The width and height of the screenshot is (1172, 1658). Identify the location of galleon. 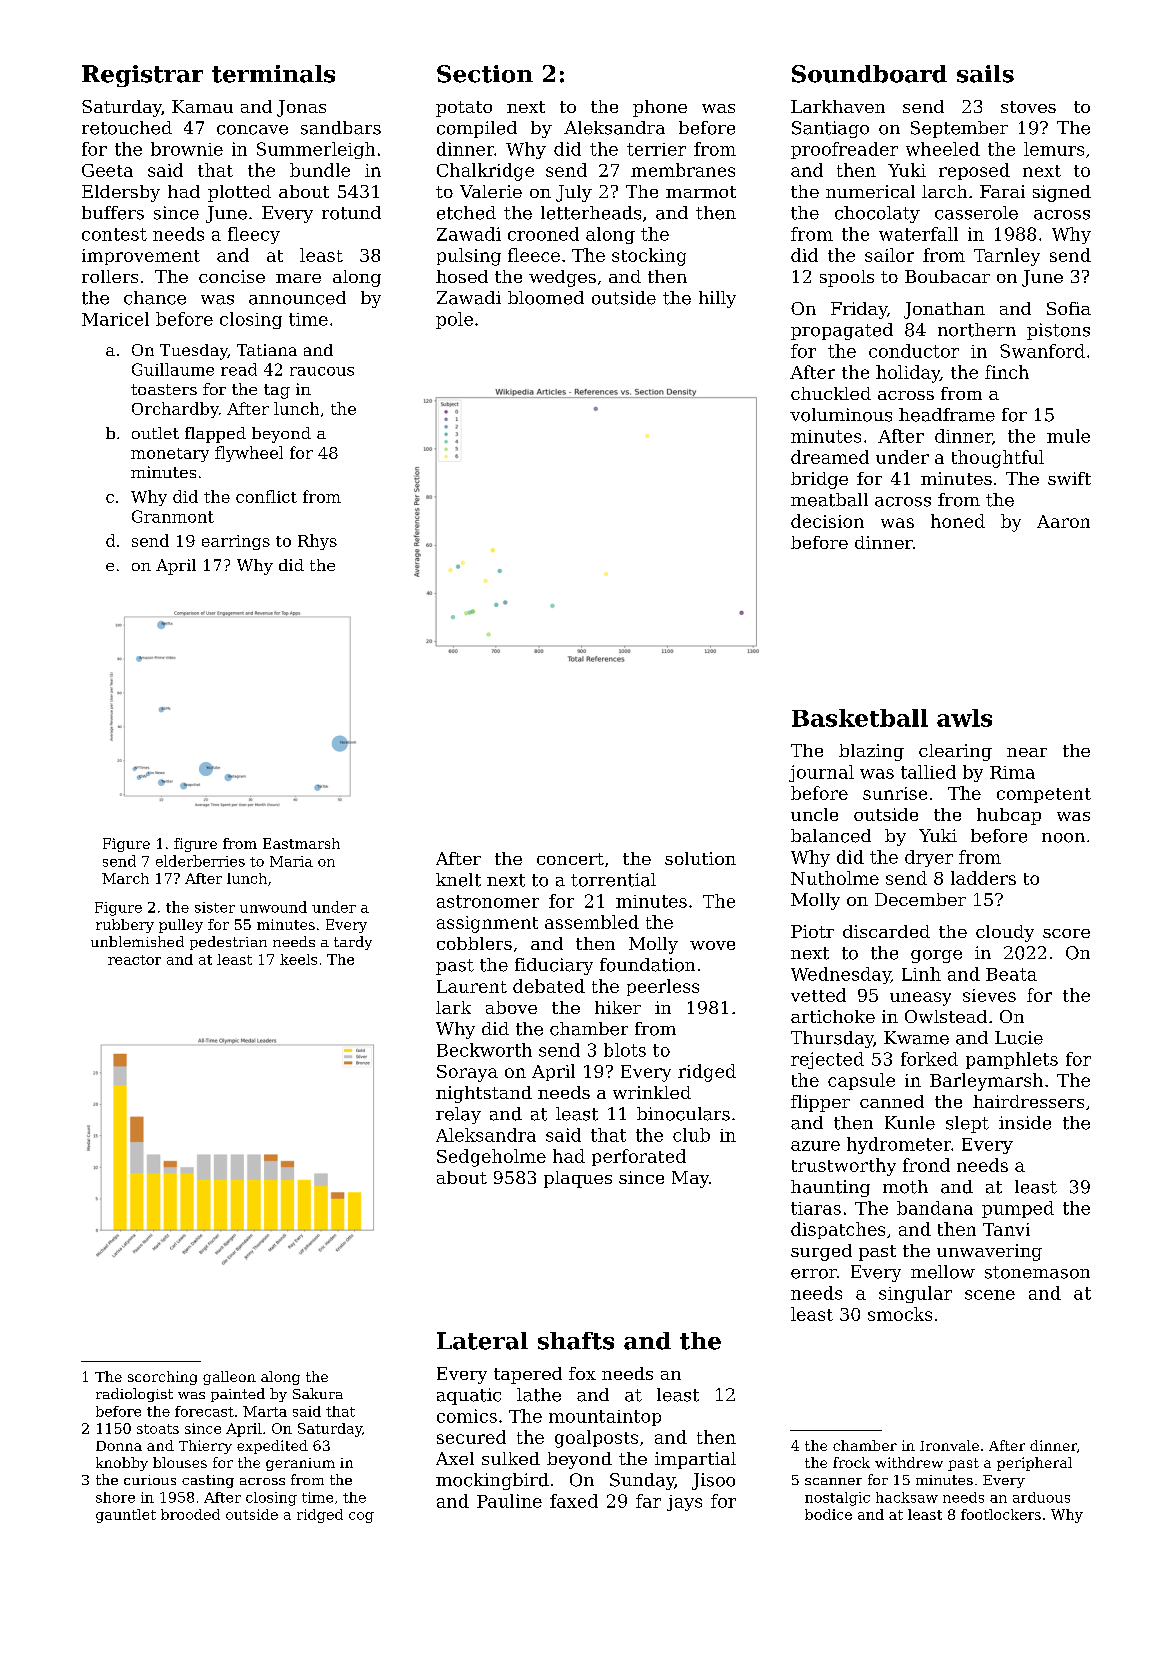
(229, 1378).
